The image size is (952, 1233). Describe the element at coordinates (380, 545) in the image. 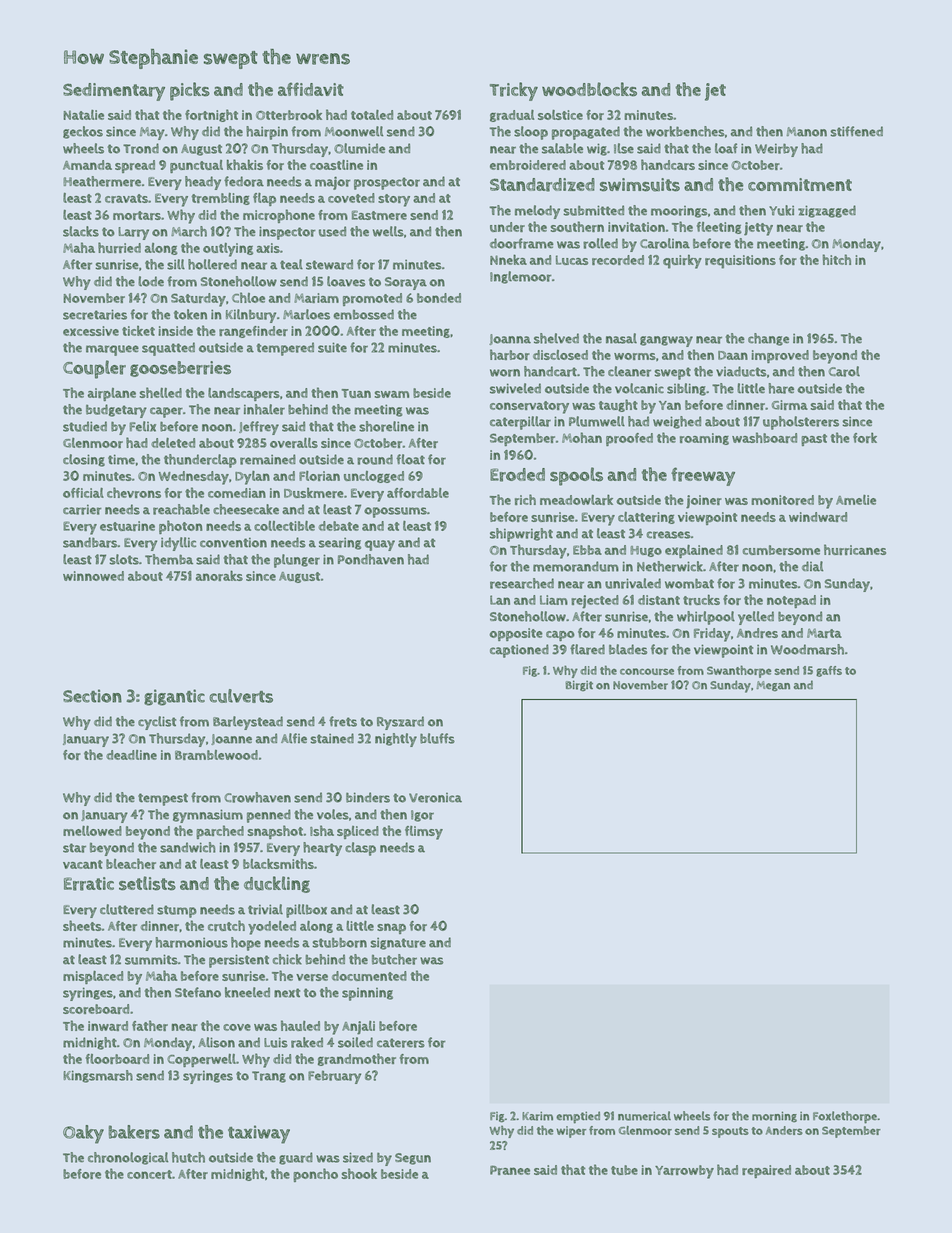

I see `quay` at that location.
